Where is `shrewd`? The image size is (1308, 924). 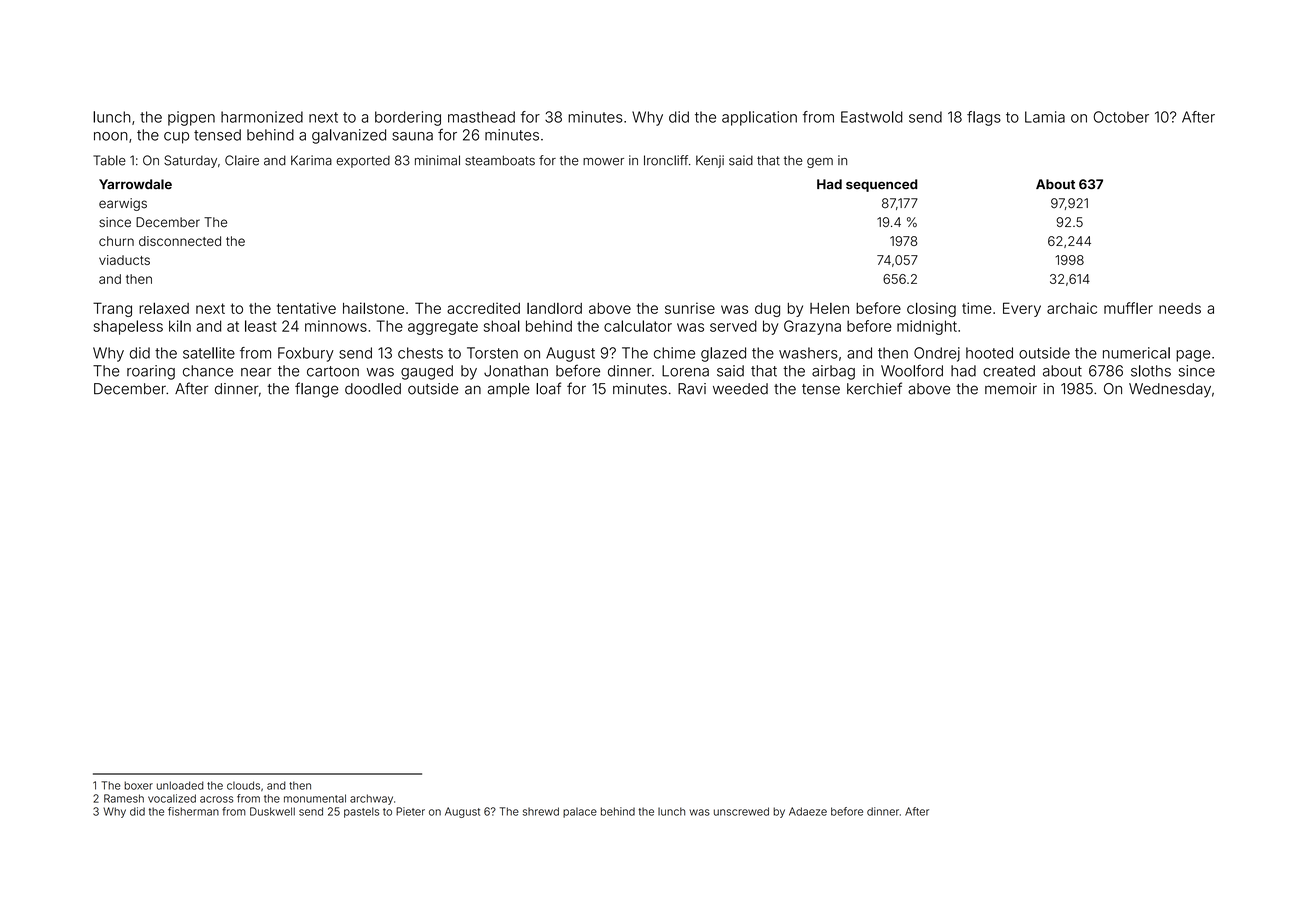
shrewd is located at coordinates (541, 811).
